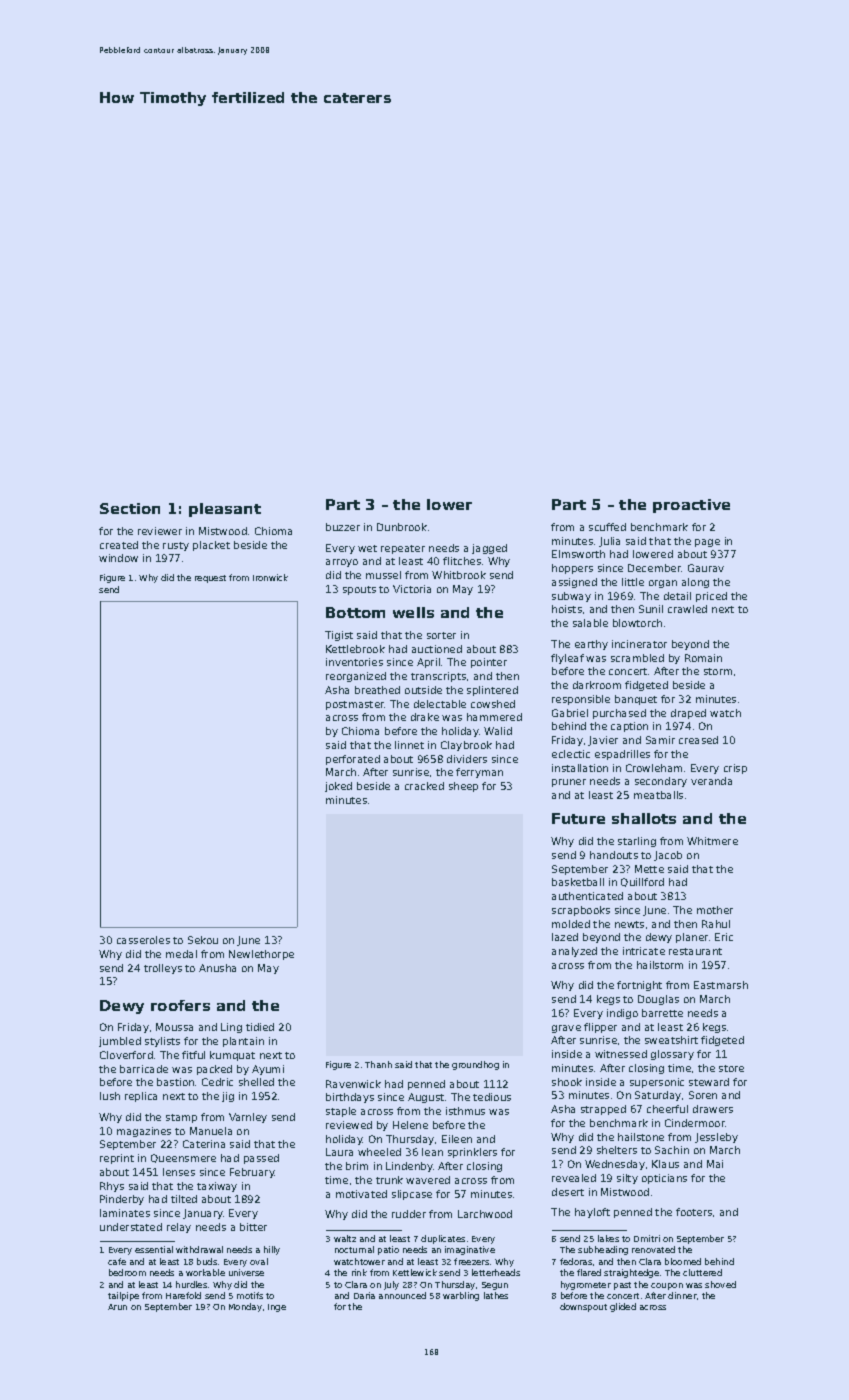 The width and height of the image is (849, 1400). Describe the element at coordinates (338, 787) in the image. I see `joked` at that location.
